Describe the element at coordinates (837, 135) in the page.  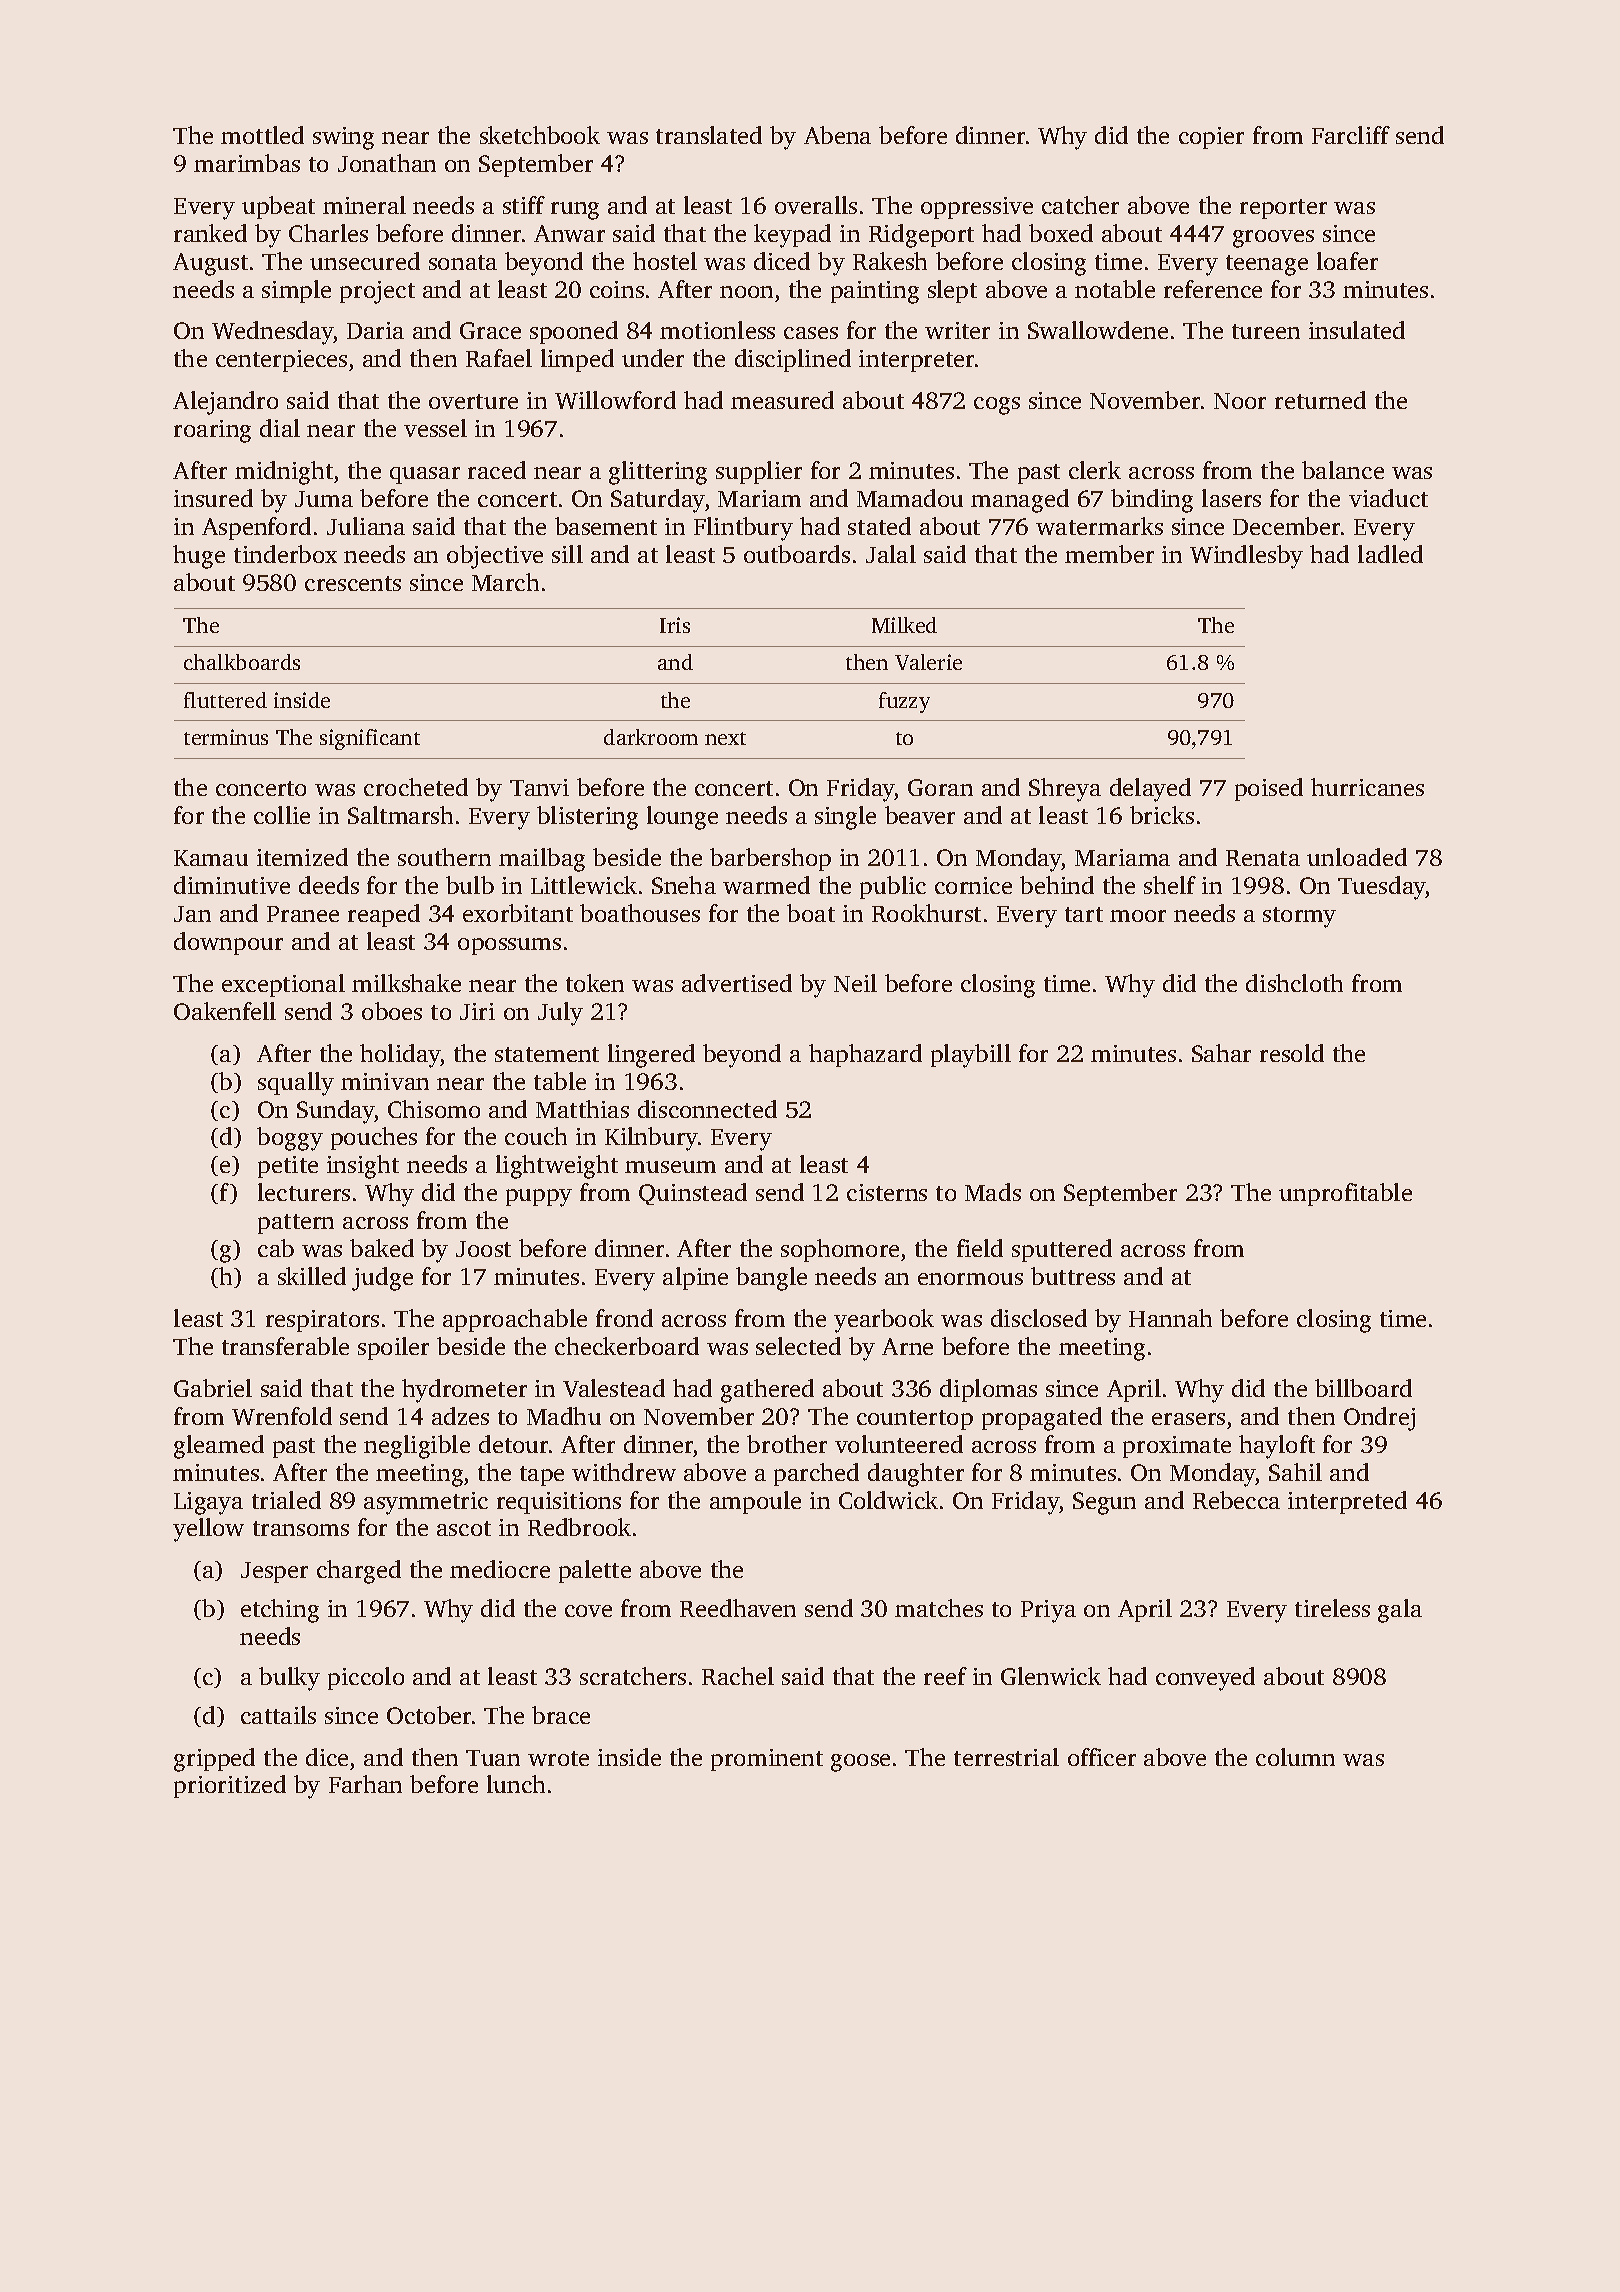
I see `Abena` at that location.
